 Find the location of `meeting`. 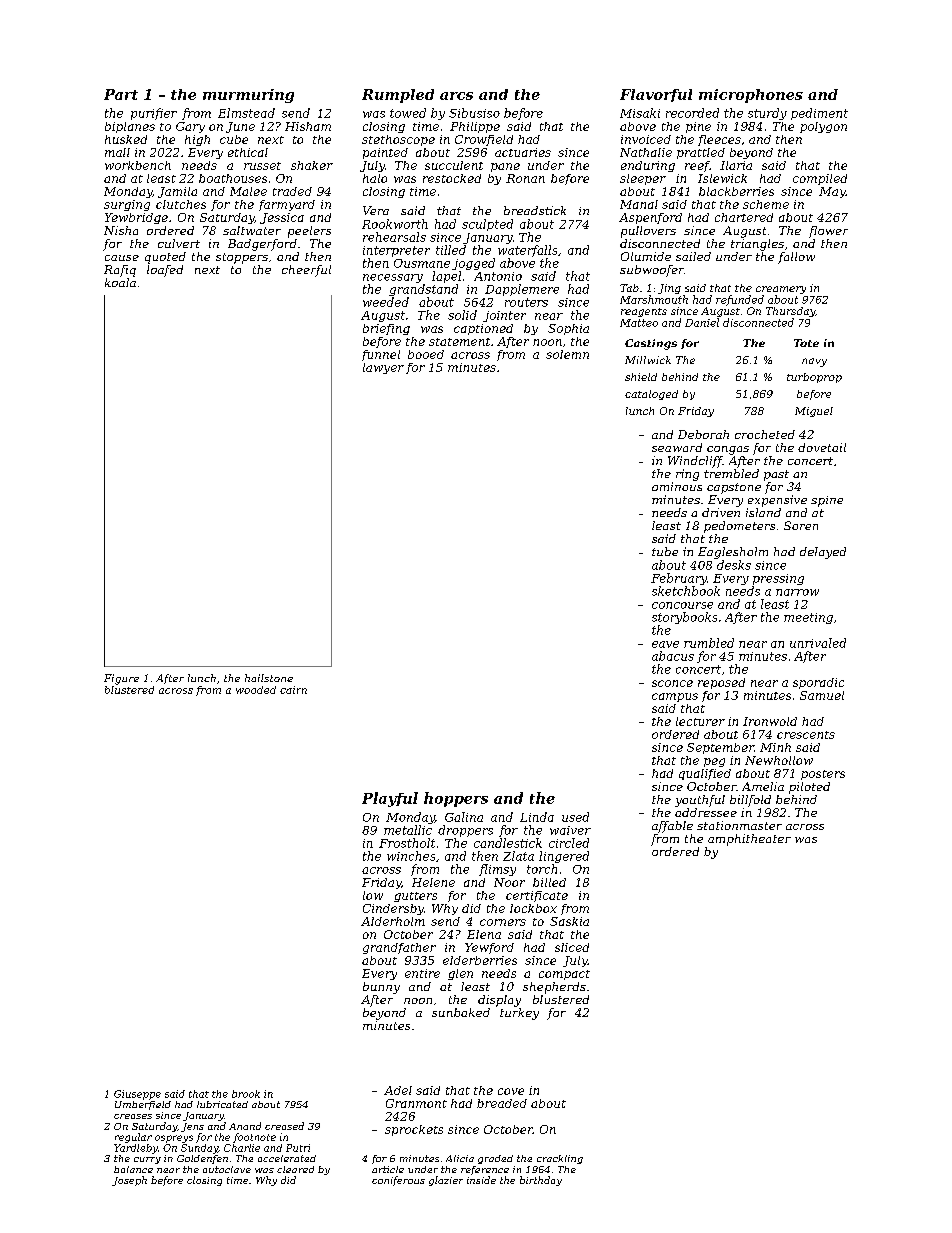

meeting is located at coordinates (808, 618).
